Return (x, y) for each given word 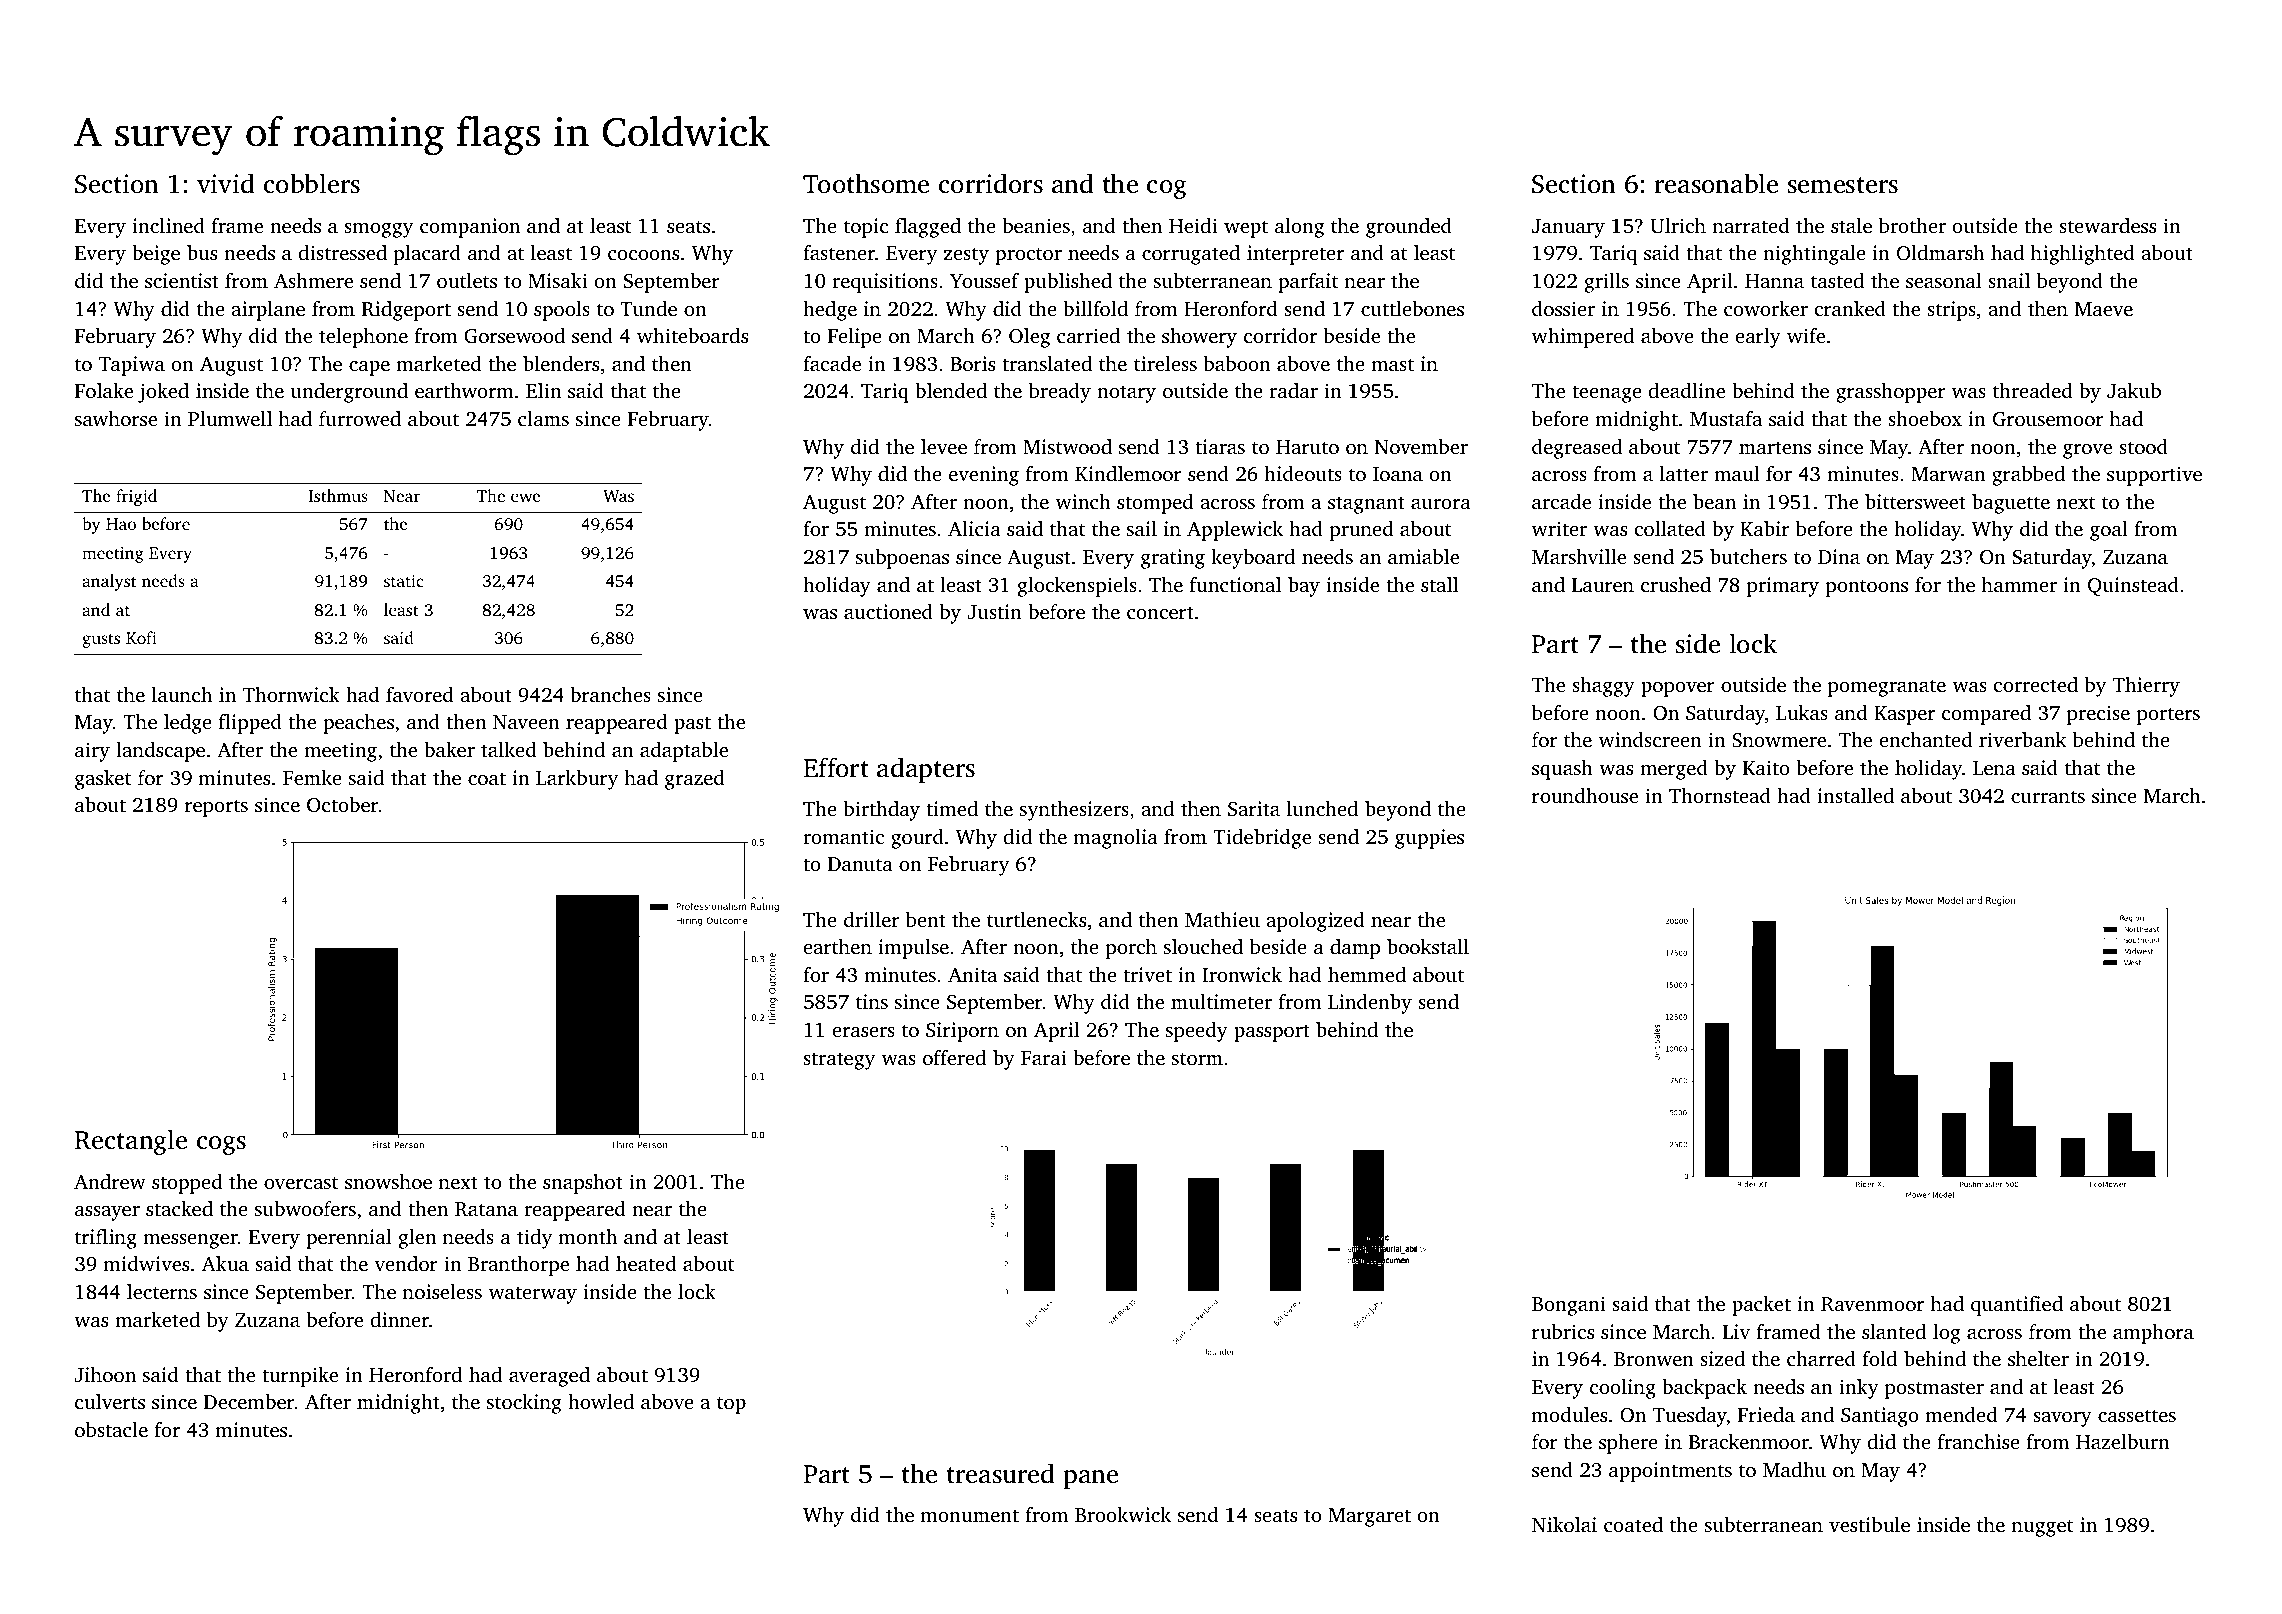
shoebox (1925, 418)
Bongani (1568, 1306)
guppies (1429, 839)
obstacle (111, 1429)
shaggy (1603, 687)
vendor (406, 1263)
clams (543, 418)
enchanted (1926, 739)
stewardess (2107, 225)
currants (2048, 796)
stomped (1155, 504)
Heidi (1193, 225)
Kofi (141, 637)
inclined (169, 225)
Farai (1043, 1057)
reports (216, 808)
